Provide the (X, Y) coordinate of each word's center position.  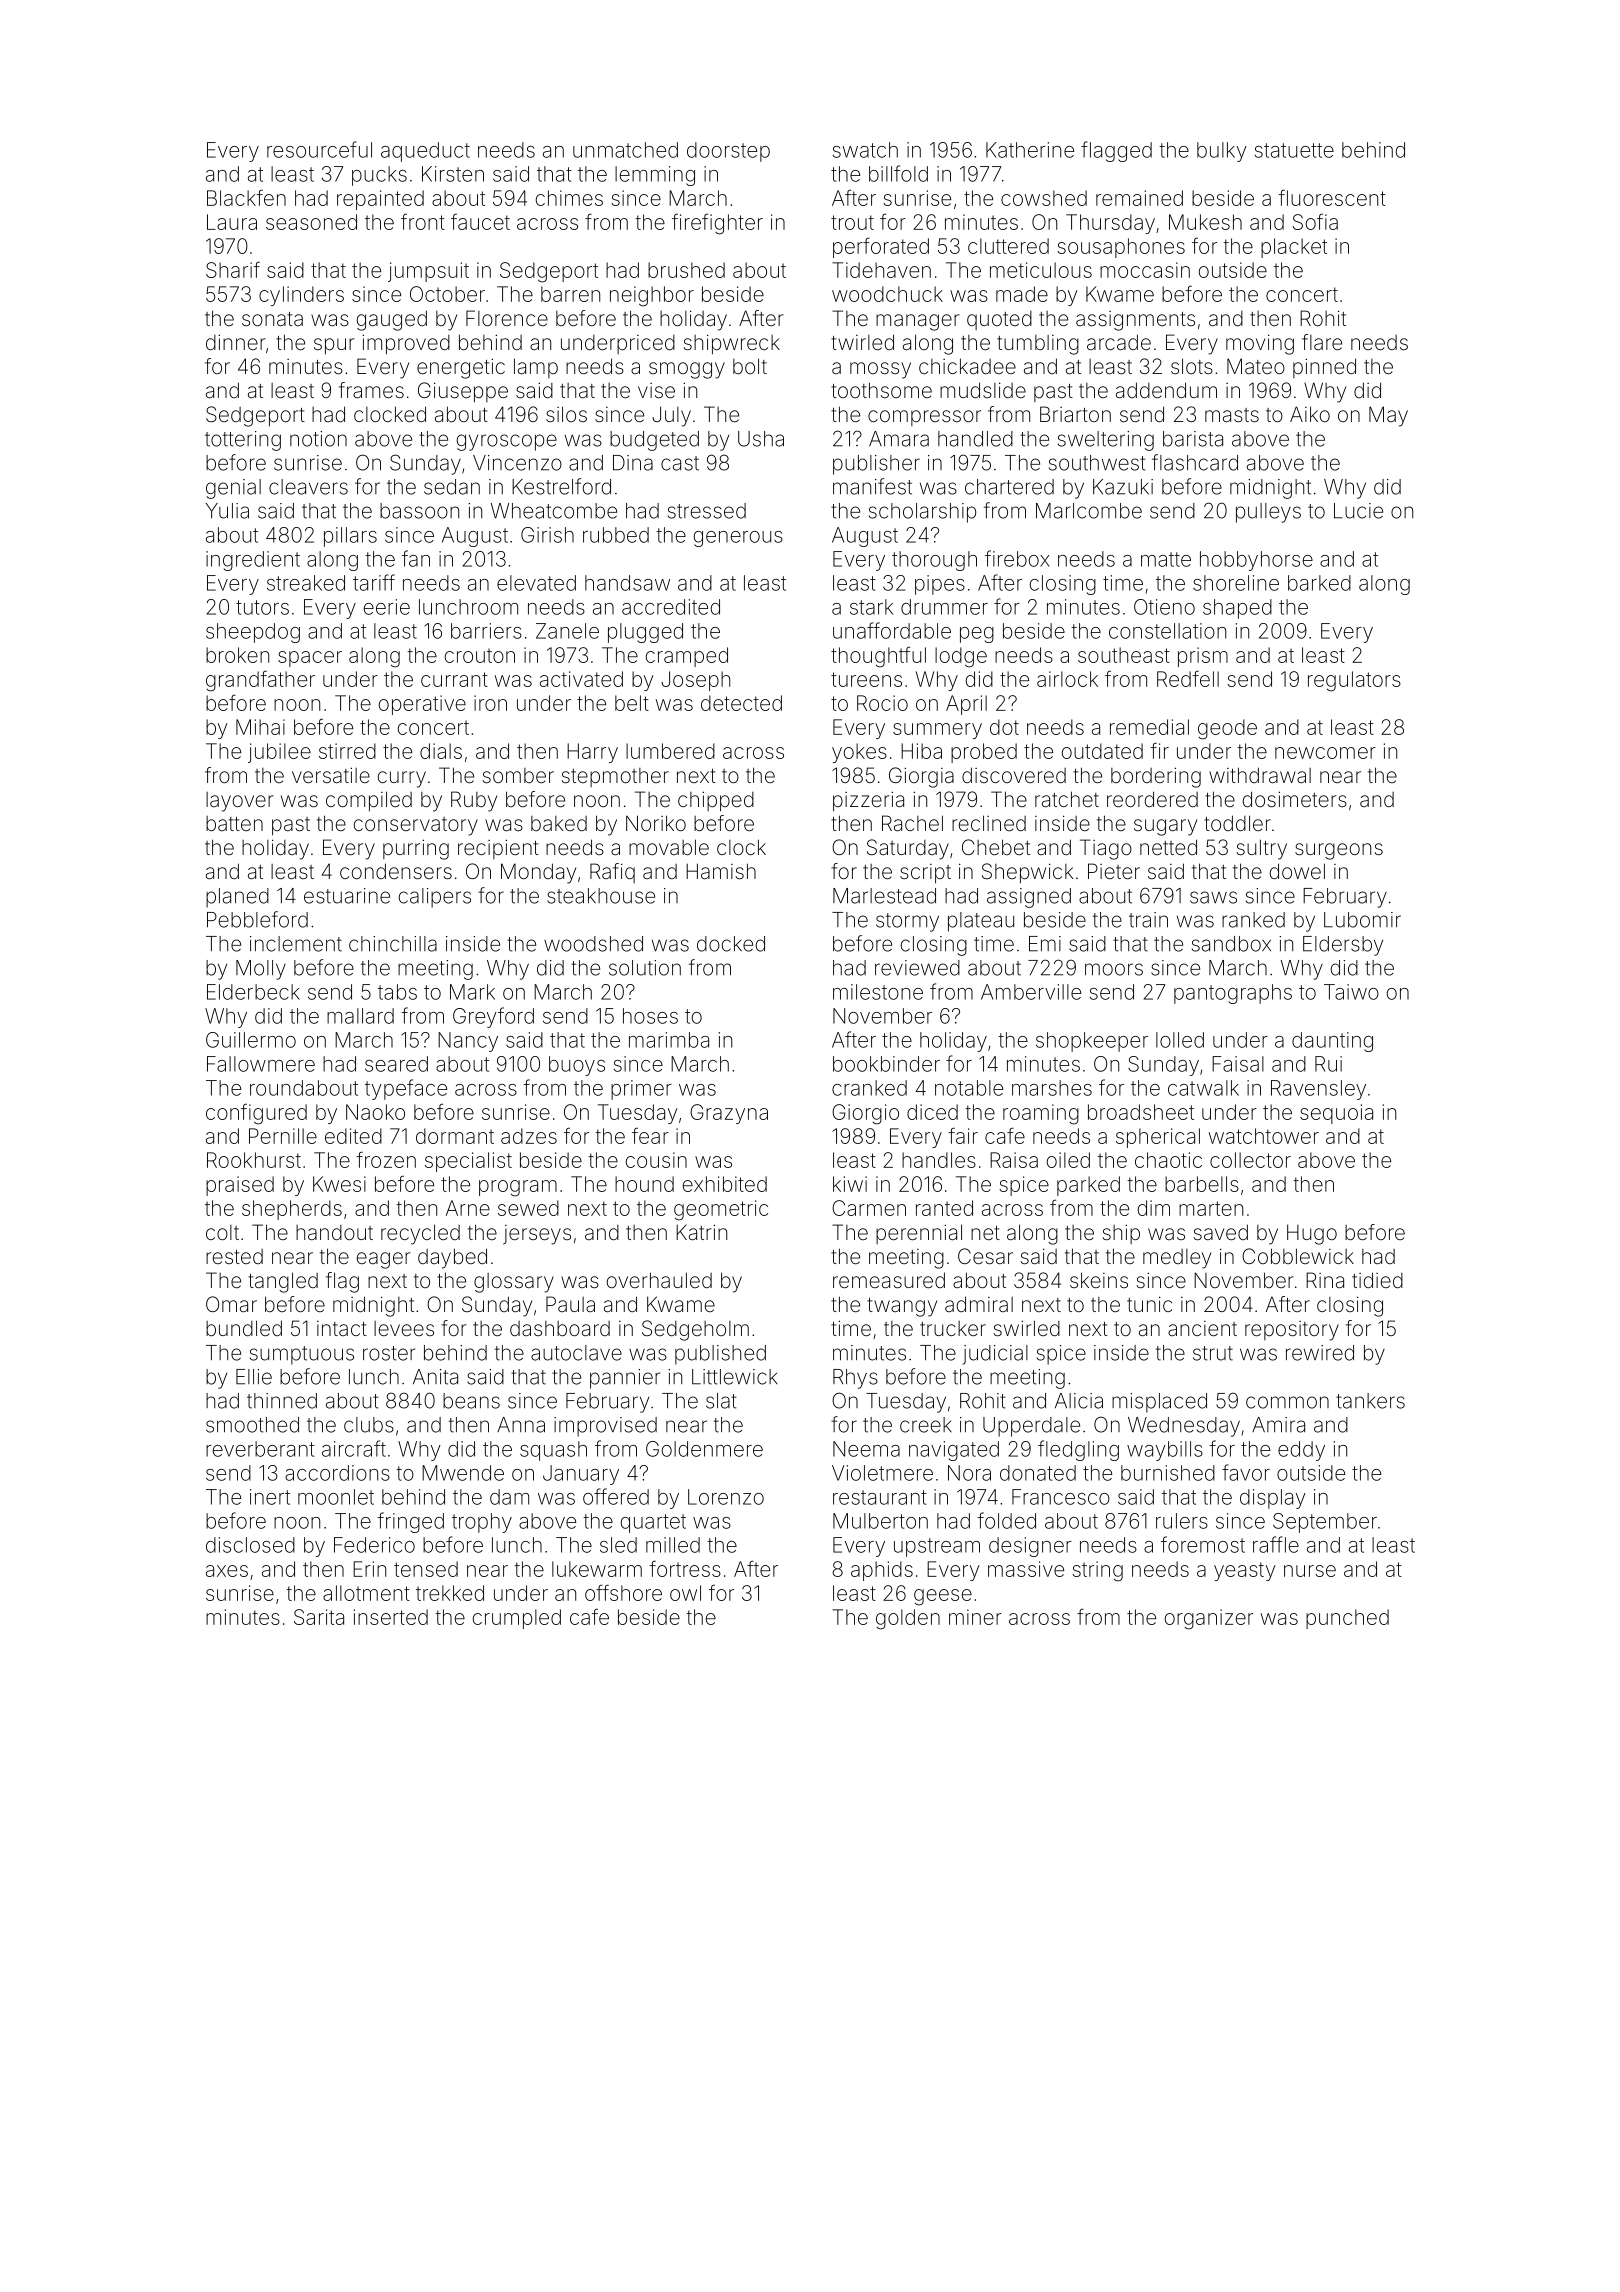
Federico (374, 1545)
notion (318, 439)
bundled (244, 1328)
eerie (387, 607)
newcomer (1325, 753)
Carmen (869, 1208)
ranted (944, 1208)
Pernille (283, 1136)
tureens (866, 679)
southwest (1097, 463)
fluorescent (1332, 197)
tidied (1377, 1280)
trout (852, 222)
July (671, 416)
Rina (1325, 1280)
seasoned (311, 222)
